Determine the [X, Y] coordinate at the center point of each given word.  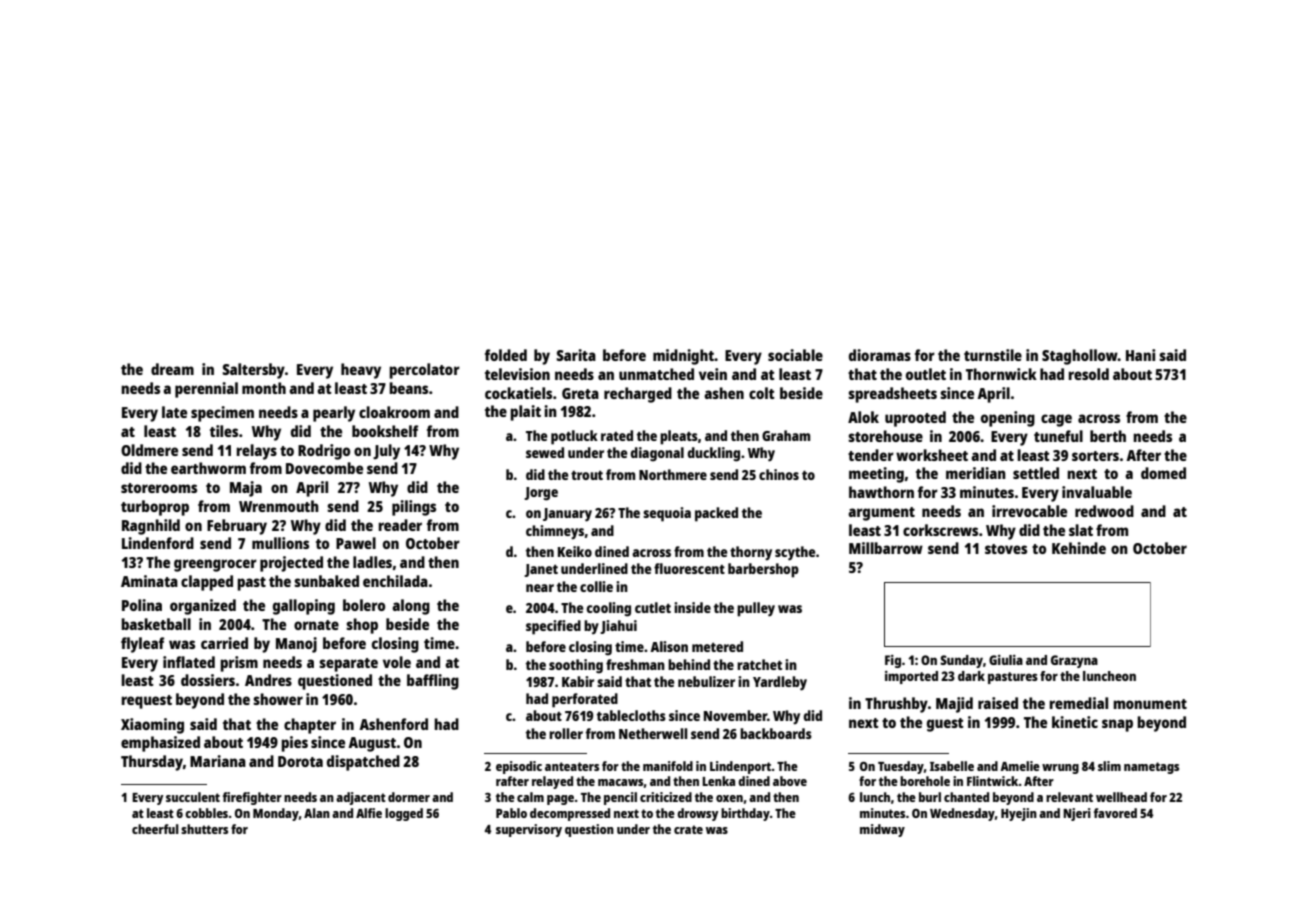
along [411, 607]
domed [1163, 473]
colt [762, 393]
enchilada [395, 581]
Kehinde [1079, 548]
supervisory [529, 830]
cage [1056, 420]
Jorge [541, 494]
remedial [1079, 703]
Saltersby [253, 371]
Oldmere [149, 450]
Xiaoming [152, 726]
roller [566, 733]
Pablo [511, 813]
